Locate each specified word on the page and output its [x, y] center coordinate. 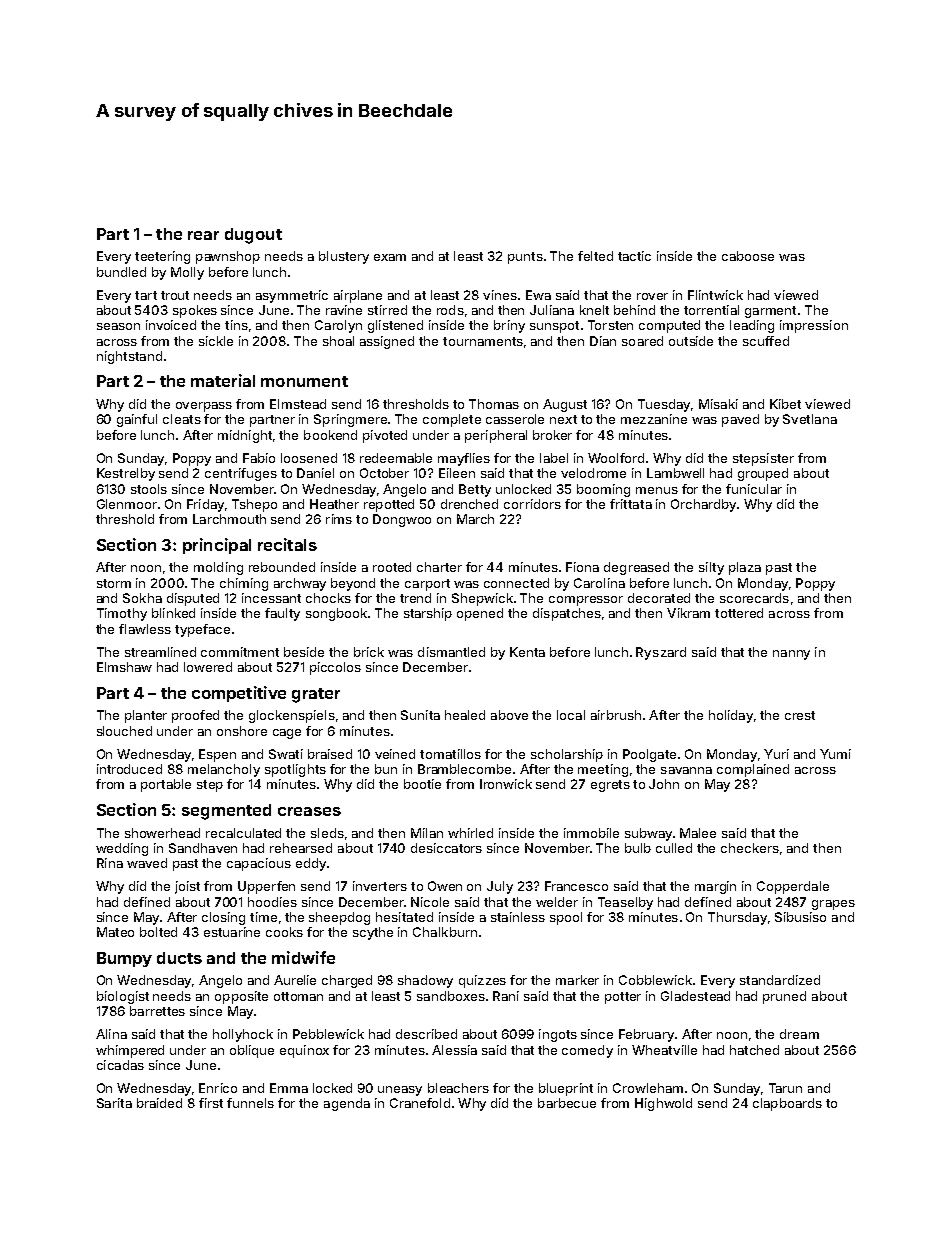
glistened [395, 326]
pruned [784, 997]
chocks [328, 598]
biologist [123, 997]
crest [800, 715]
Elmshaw [124, 667]
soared [642, 341]
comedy [587, 1051]
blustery [344, 257]
